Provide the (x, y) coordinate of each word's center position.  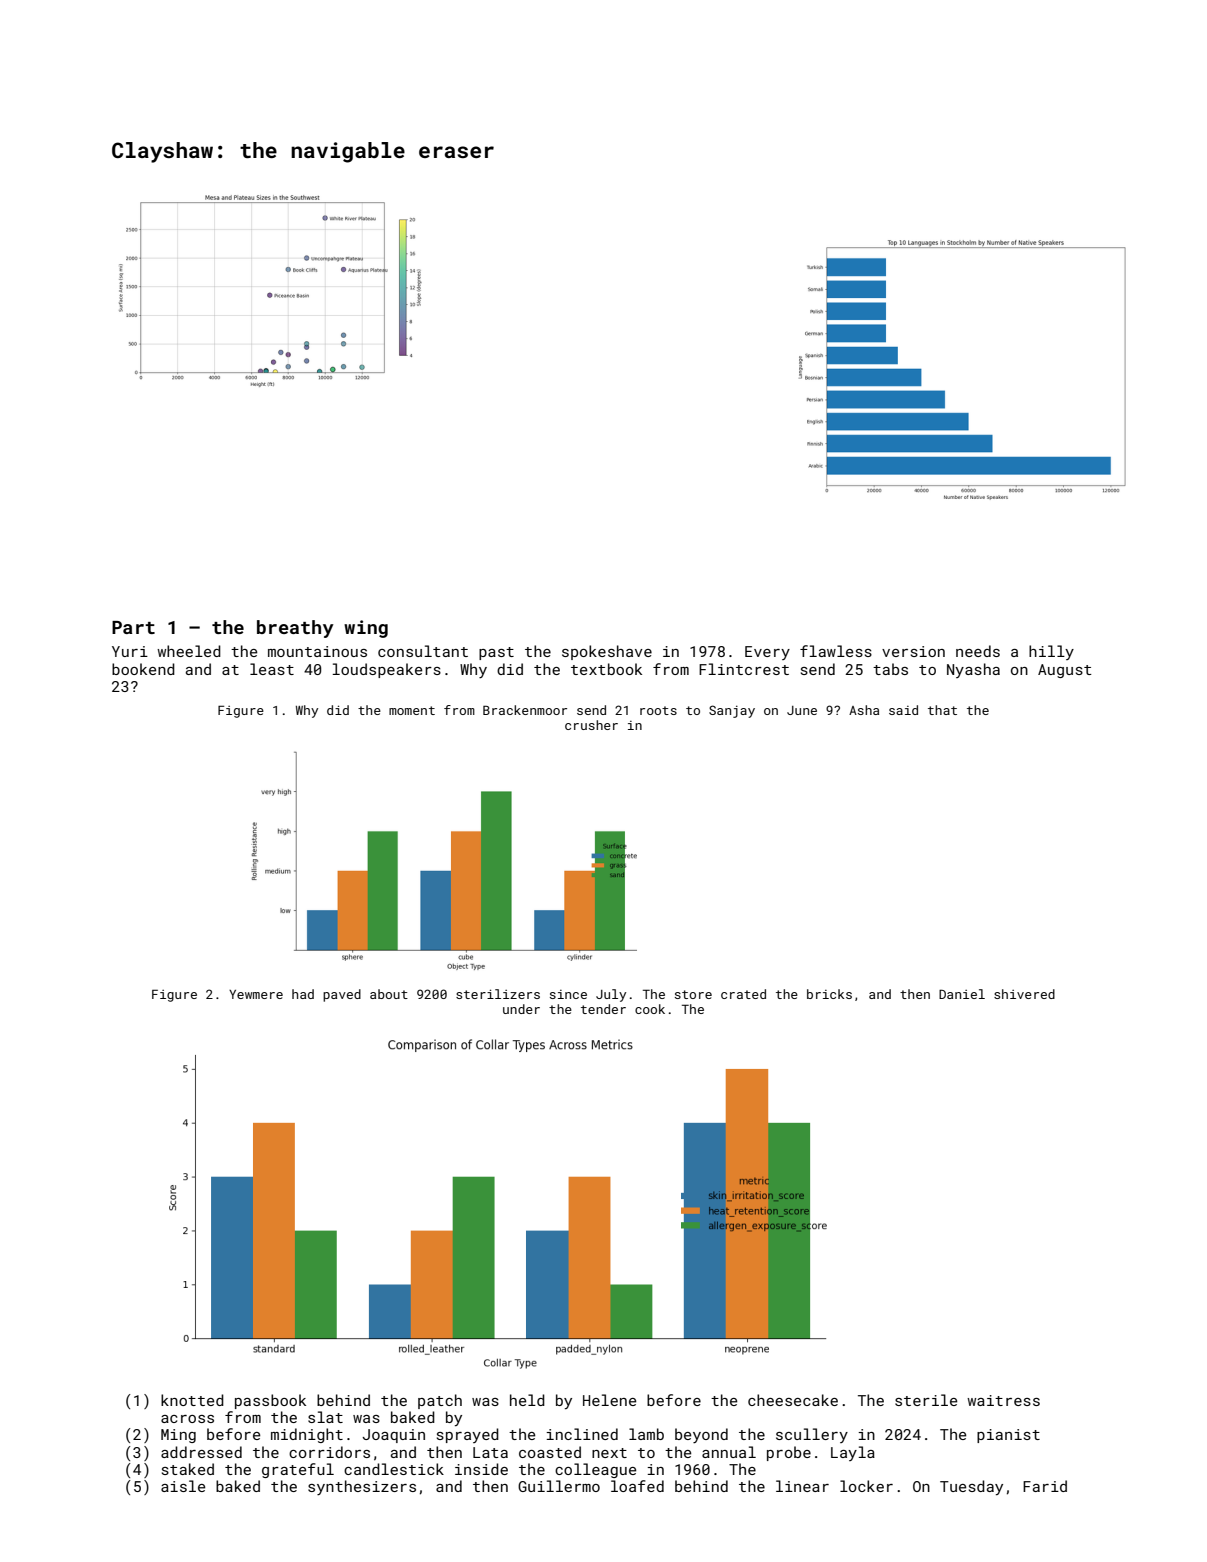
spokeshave (607, 652)
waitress (1003, 1400)
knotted (192, 1400)
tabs (890, 669)
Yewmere (256, 994)
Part (133, 627)
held (527, 1400)
